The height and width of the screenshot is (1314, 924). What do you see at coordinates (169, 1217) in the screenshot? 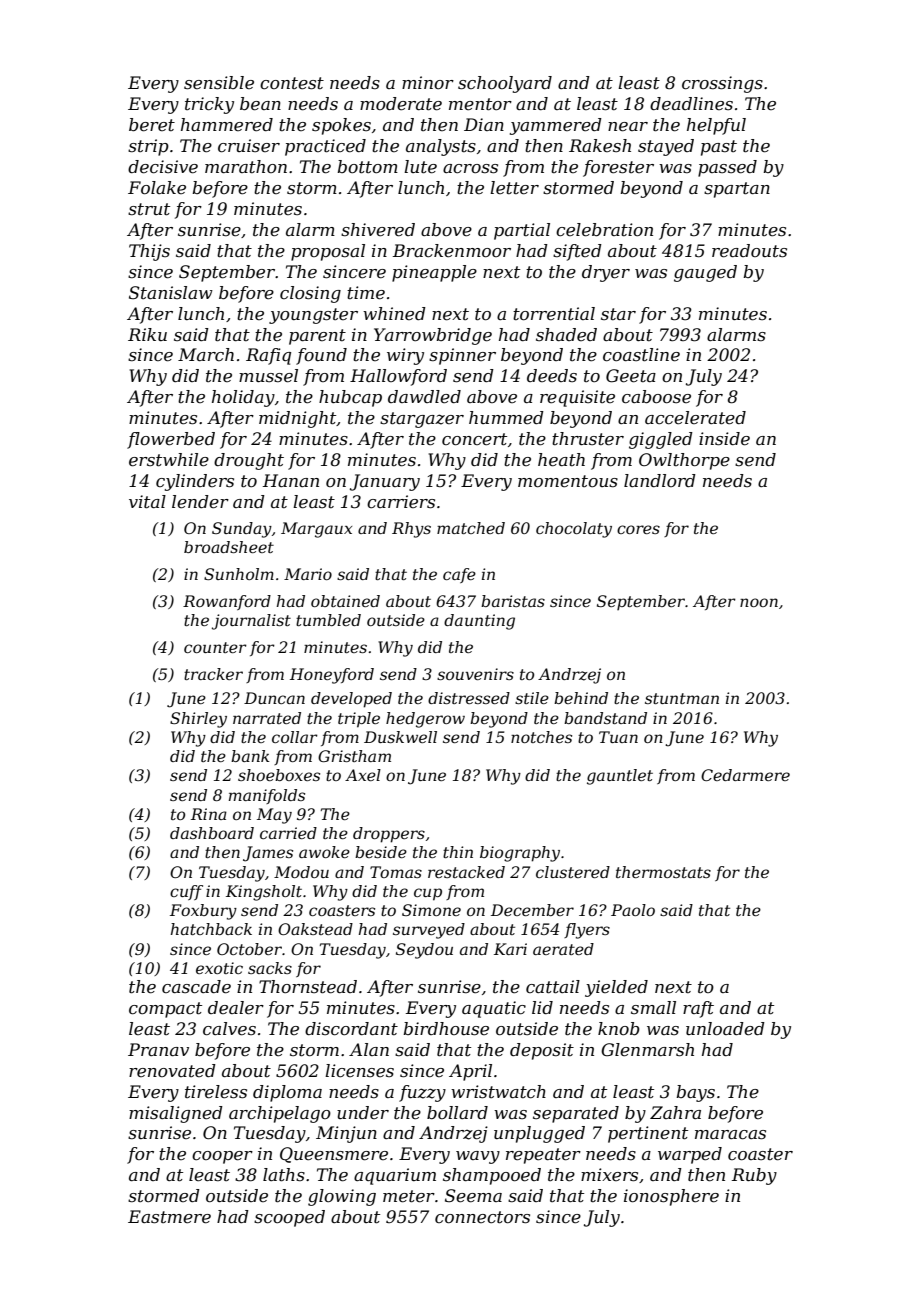
I see `Eastmere` at bounding box center [169, 1217].
